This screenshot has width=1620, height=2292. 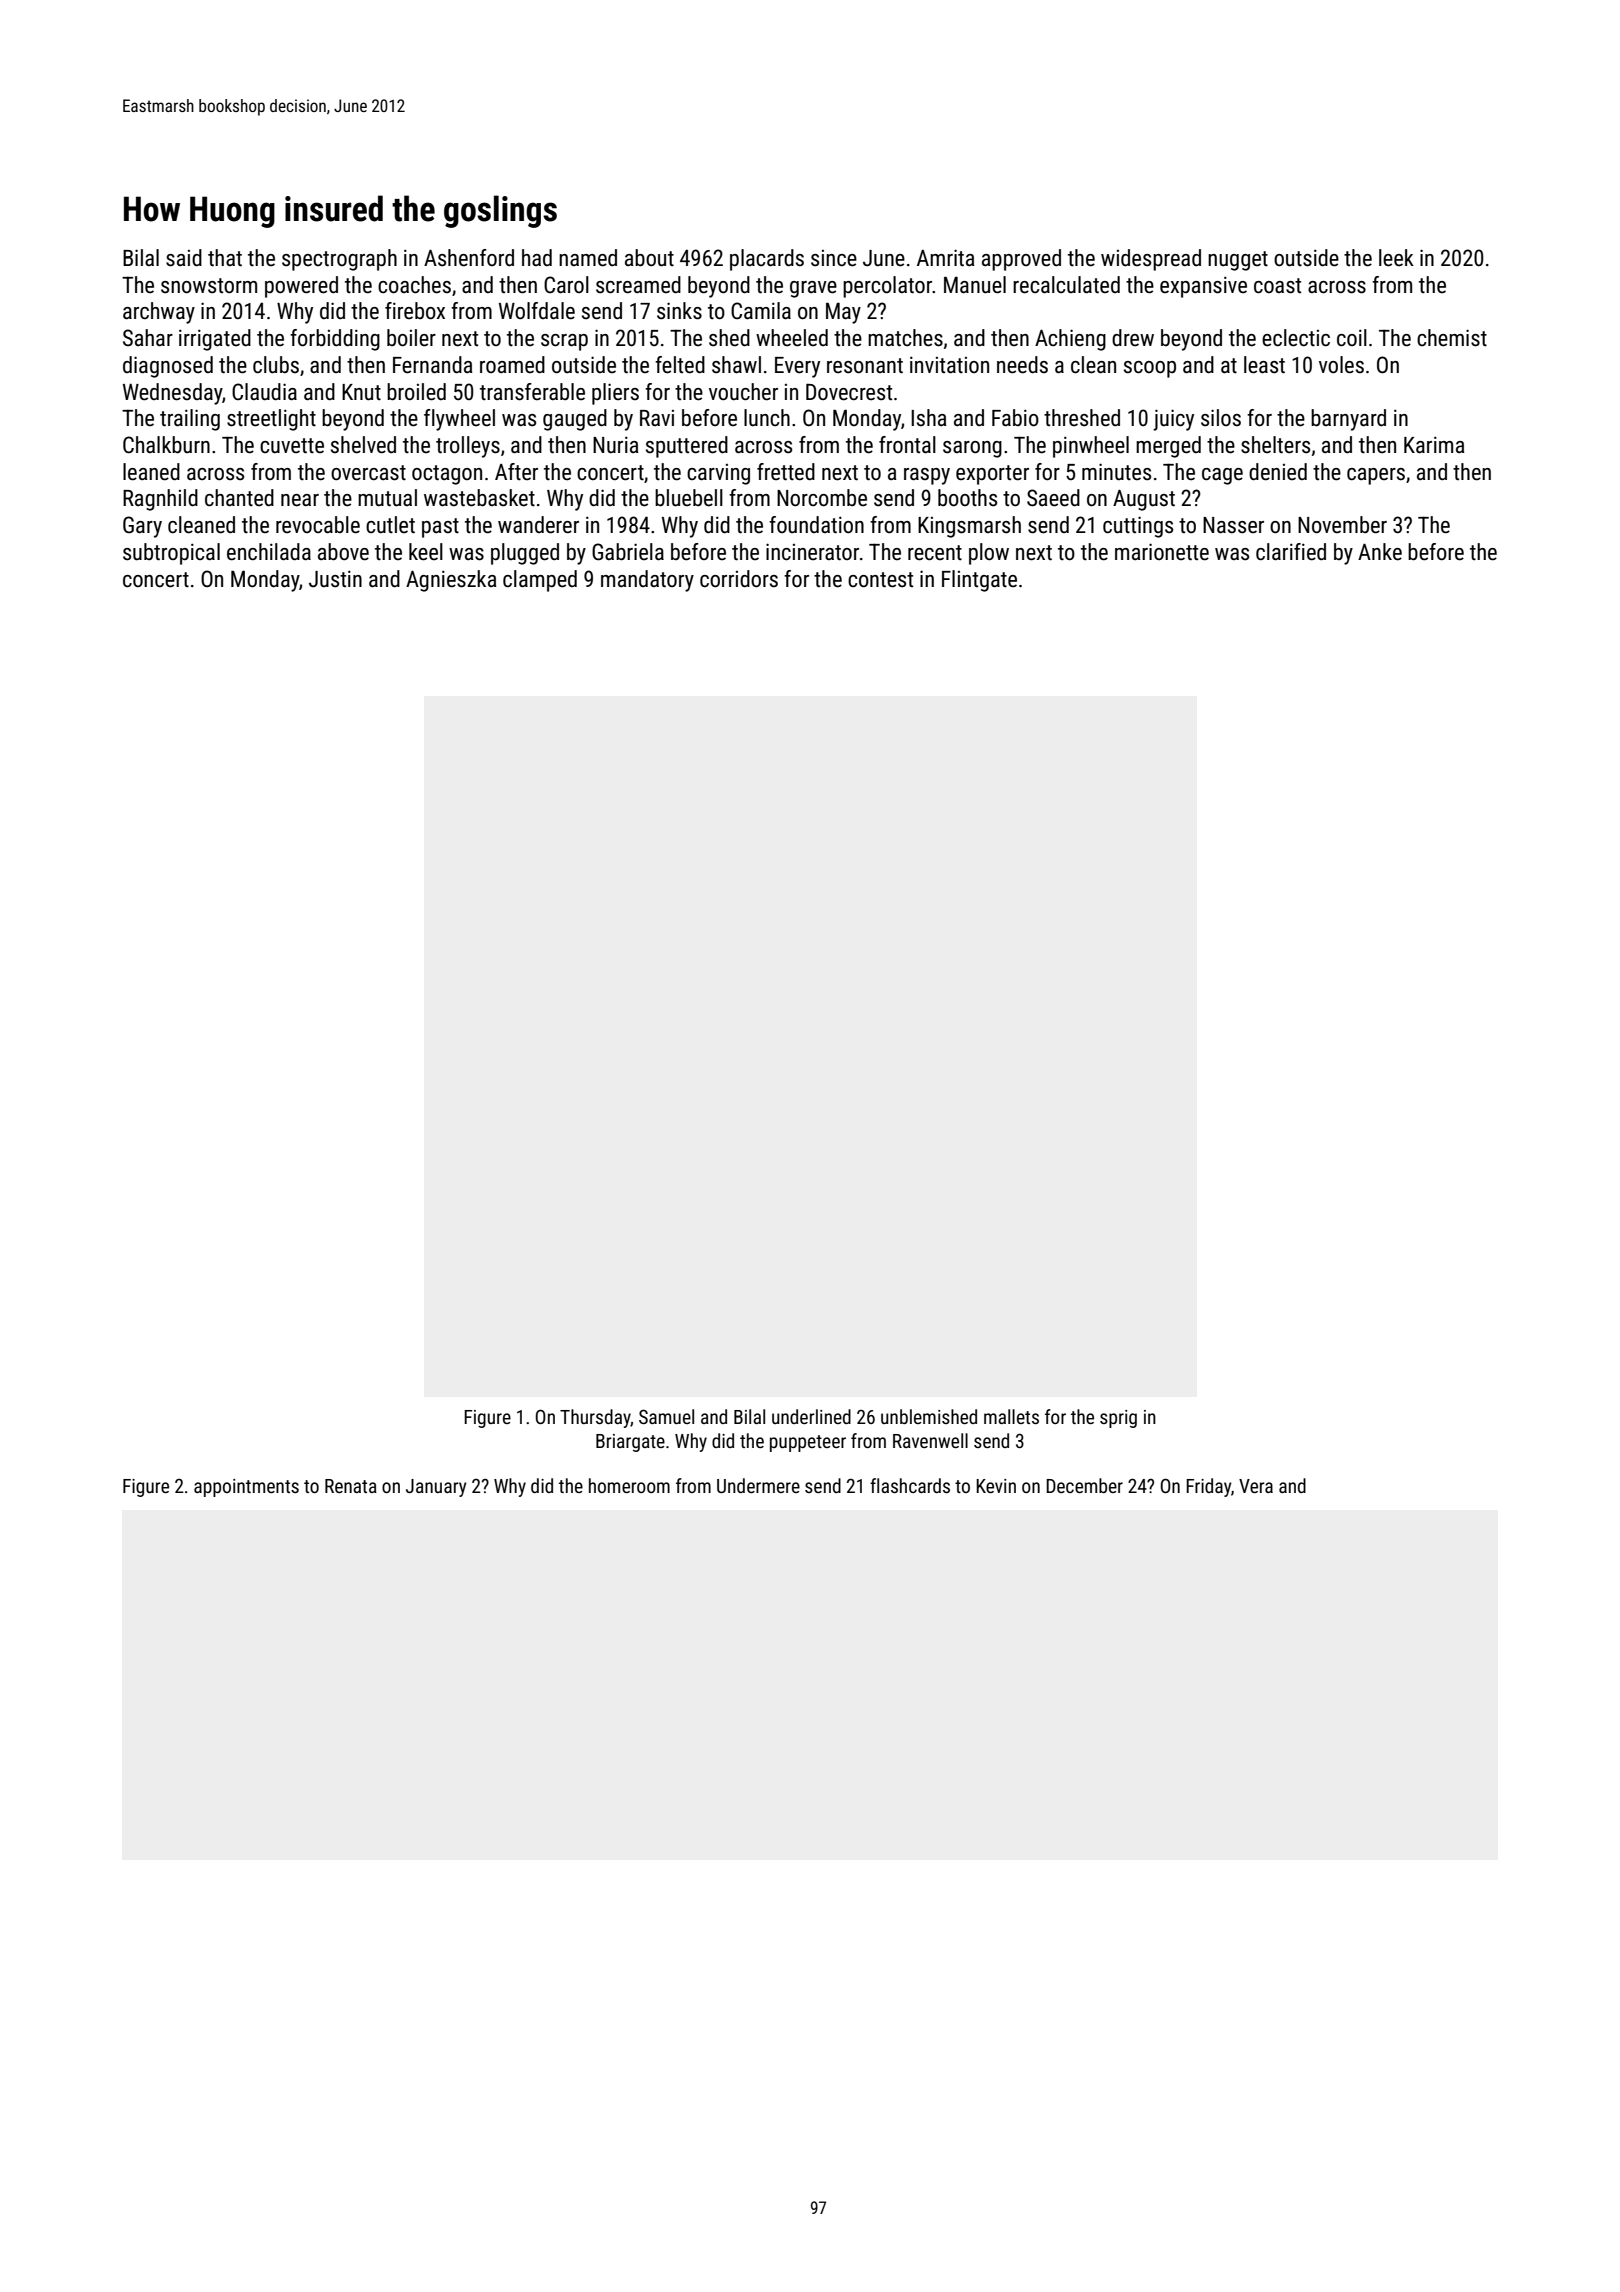 I want to click on flywheel, so click(x=459, y=420).
